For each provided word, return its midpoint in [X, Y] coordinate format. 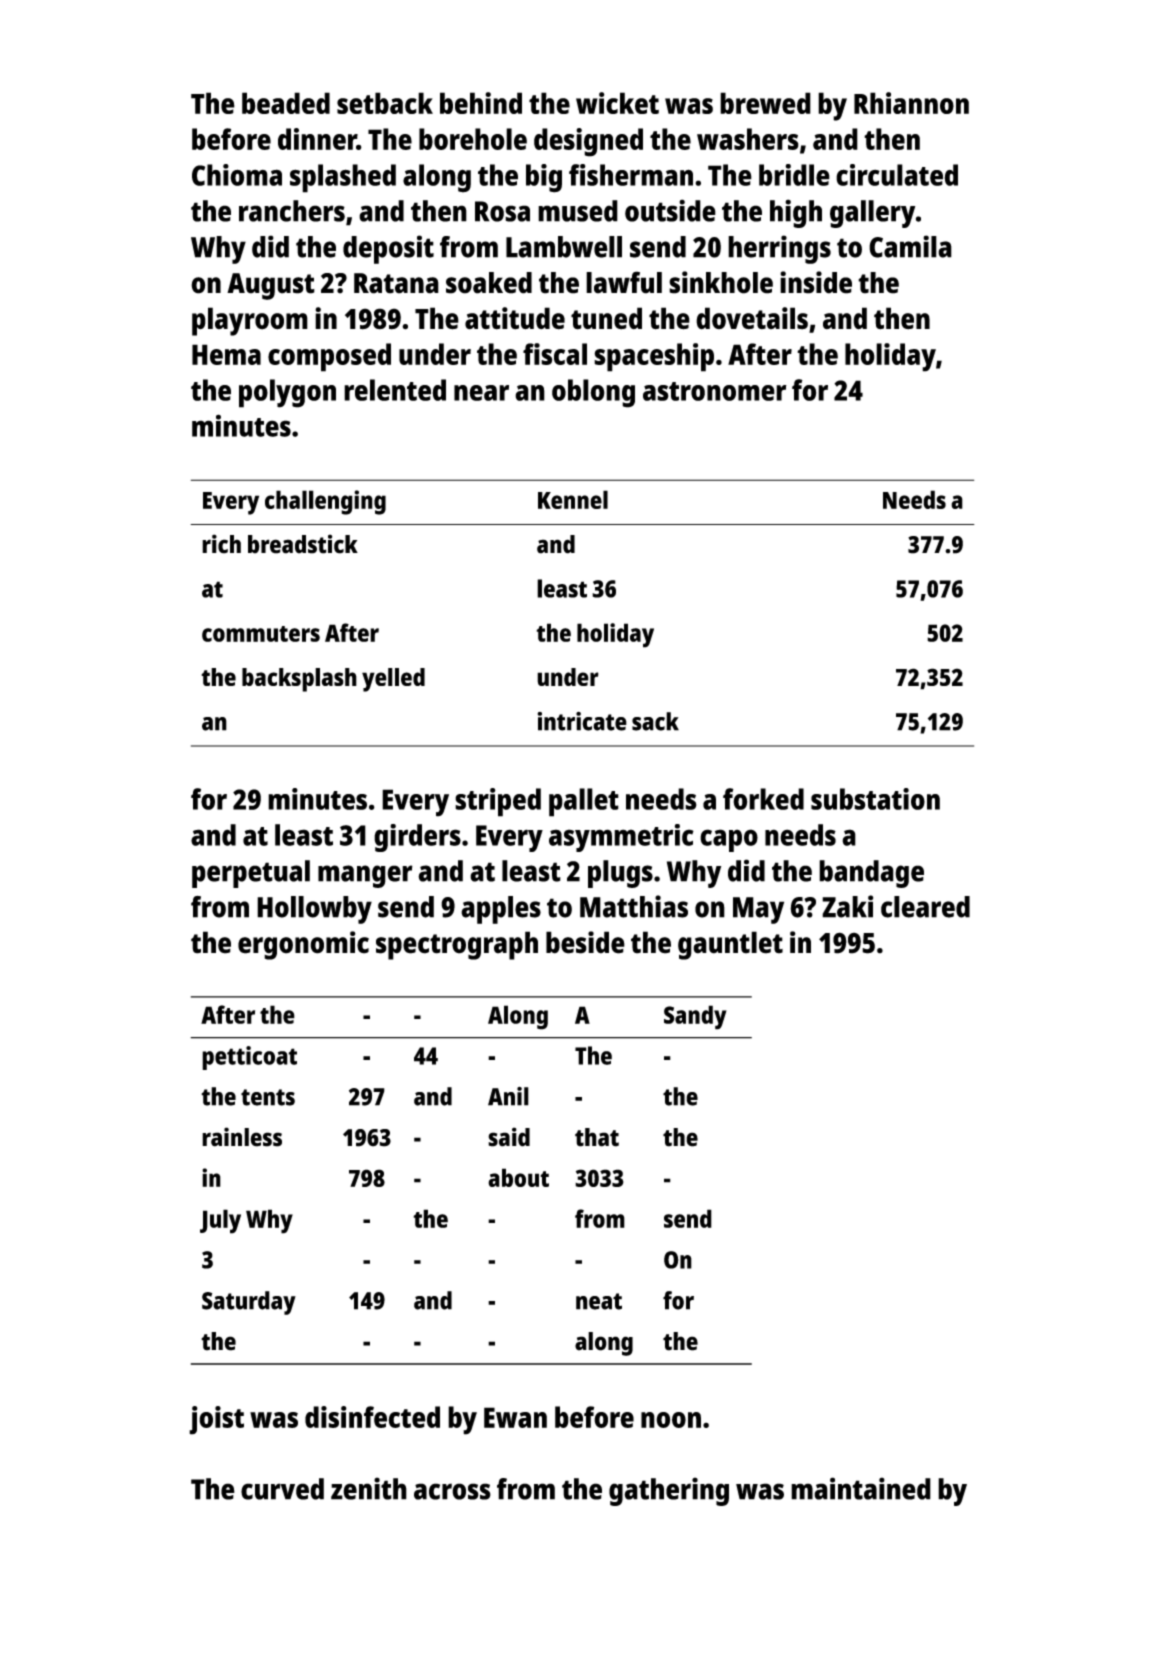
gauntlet [730, 945]
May [758, 910]
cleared [925, 907]
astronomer [715, 391]
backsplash [299, 680]
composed [329, 357]
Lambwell [564, 247]
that [597, 1137]
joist [216, 1420]
